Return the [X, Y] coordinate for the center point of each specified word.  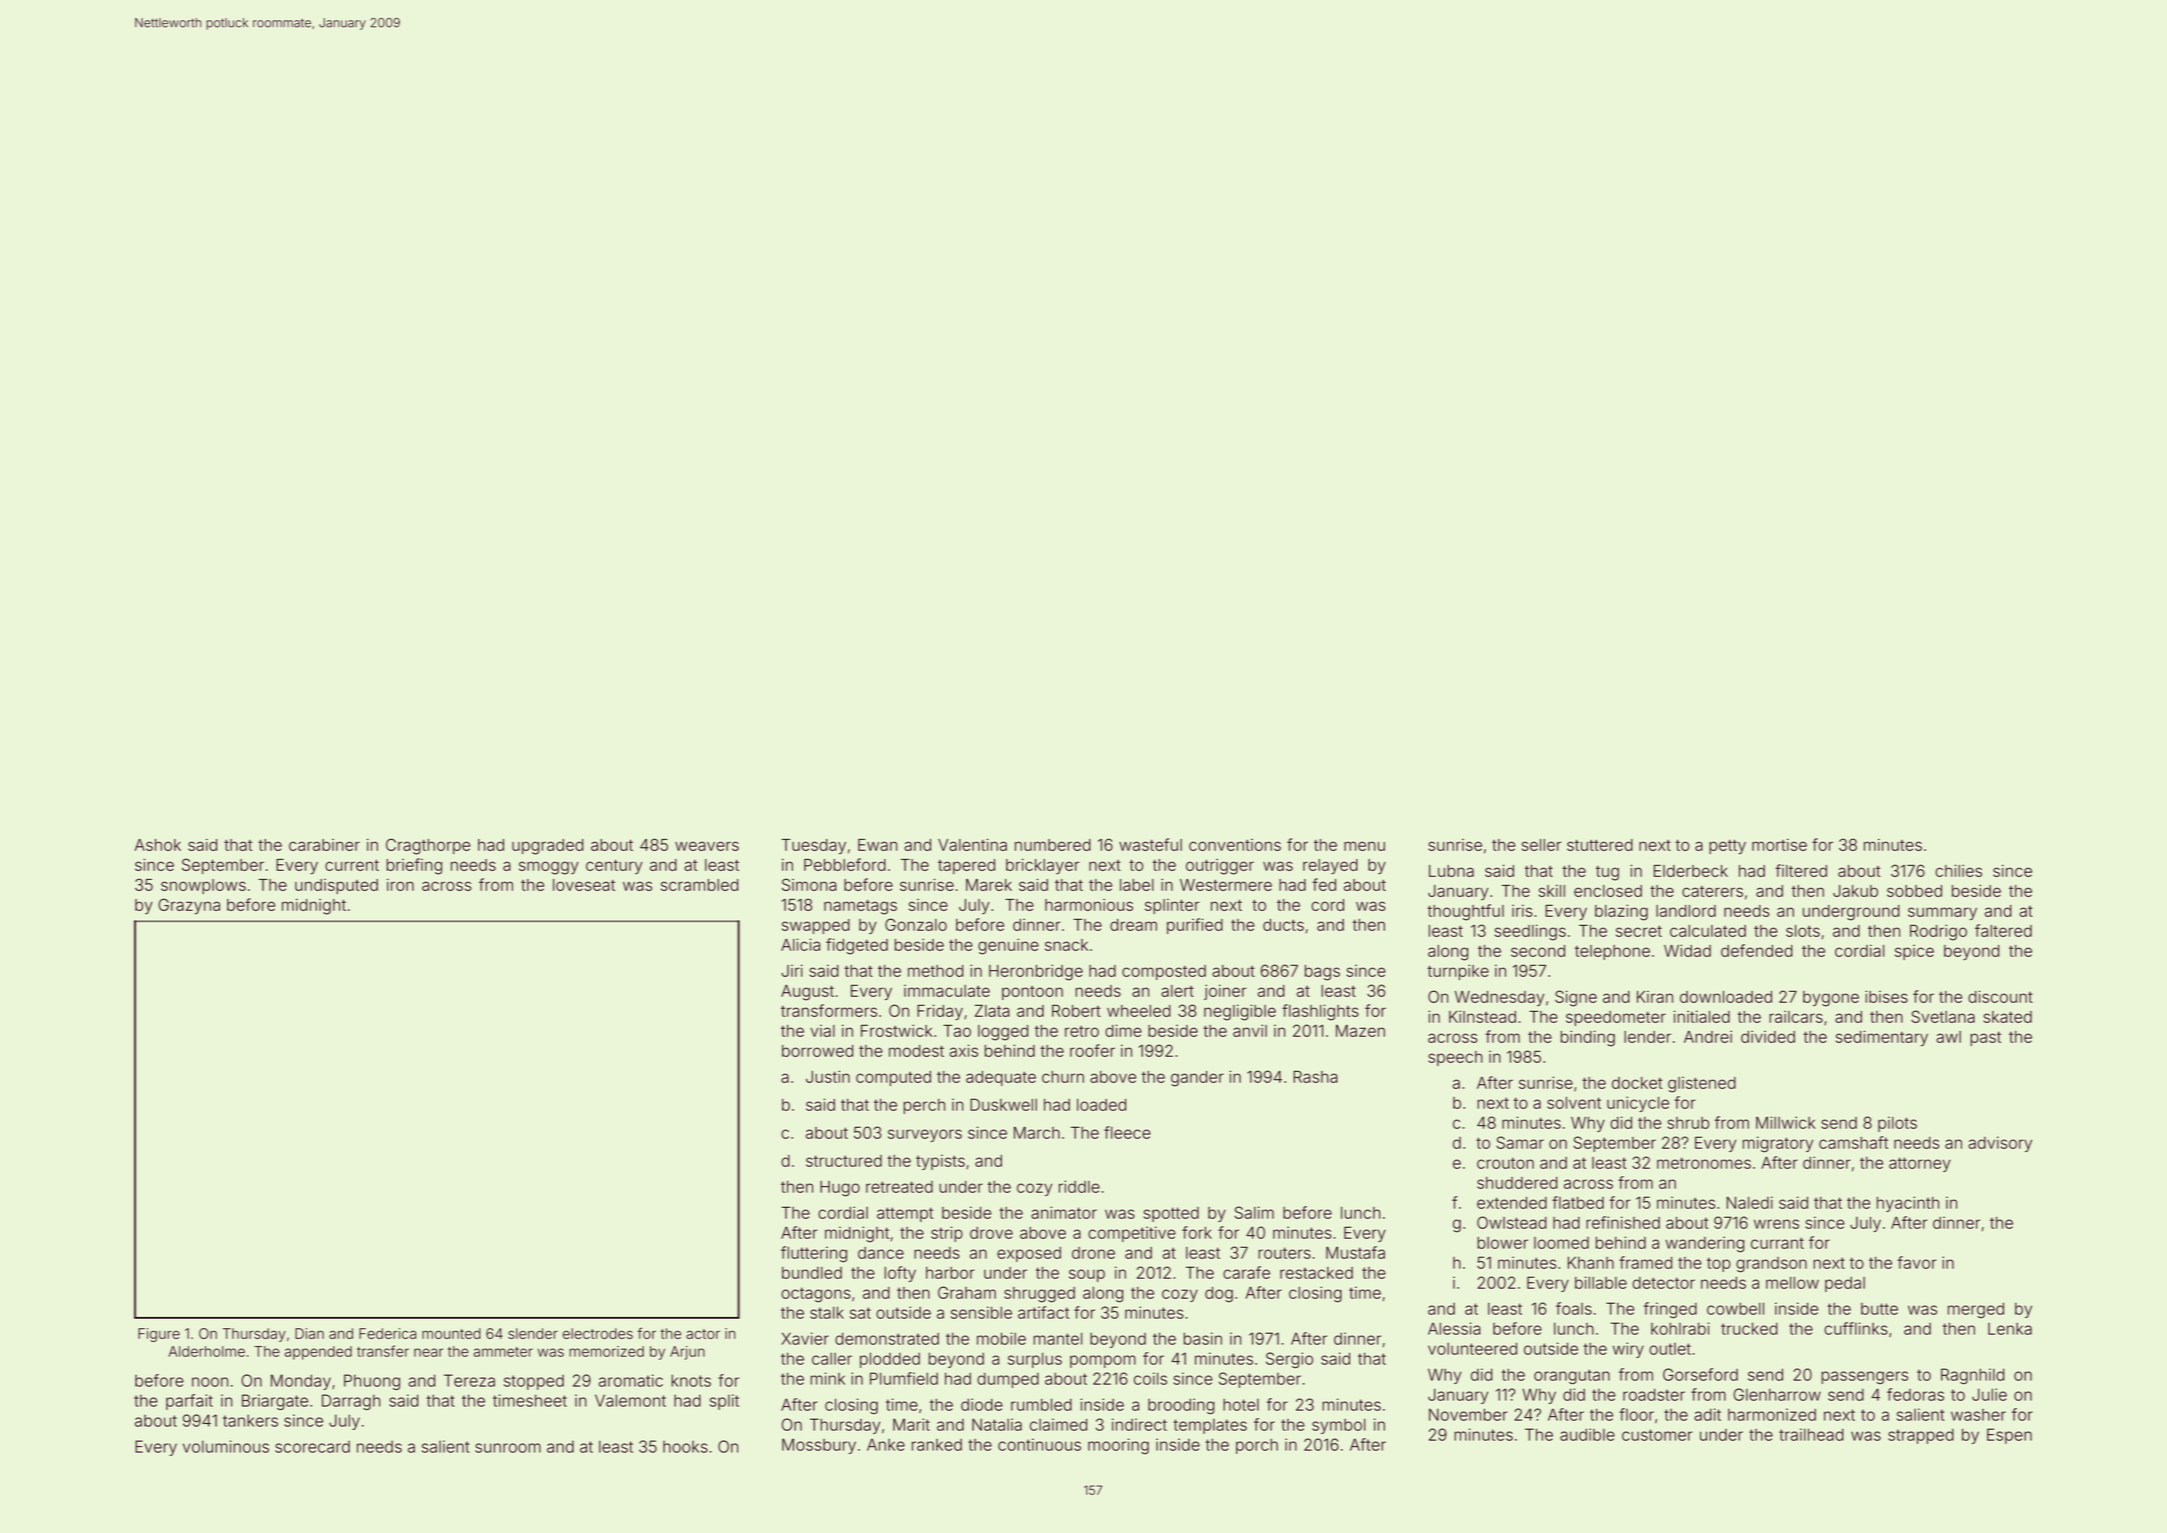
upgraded [547, 847]
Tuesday [813, 847]
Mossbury [819, 1446]
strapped [1921, 1436]
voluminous [226, 1446]
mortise [1779, 845]
